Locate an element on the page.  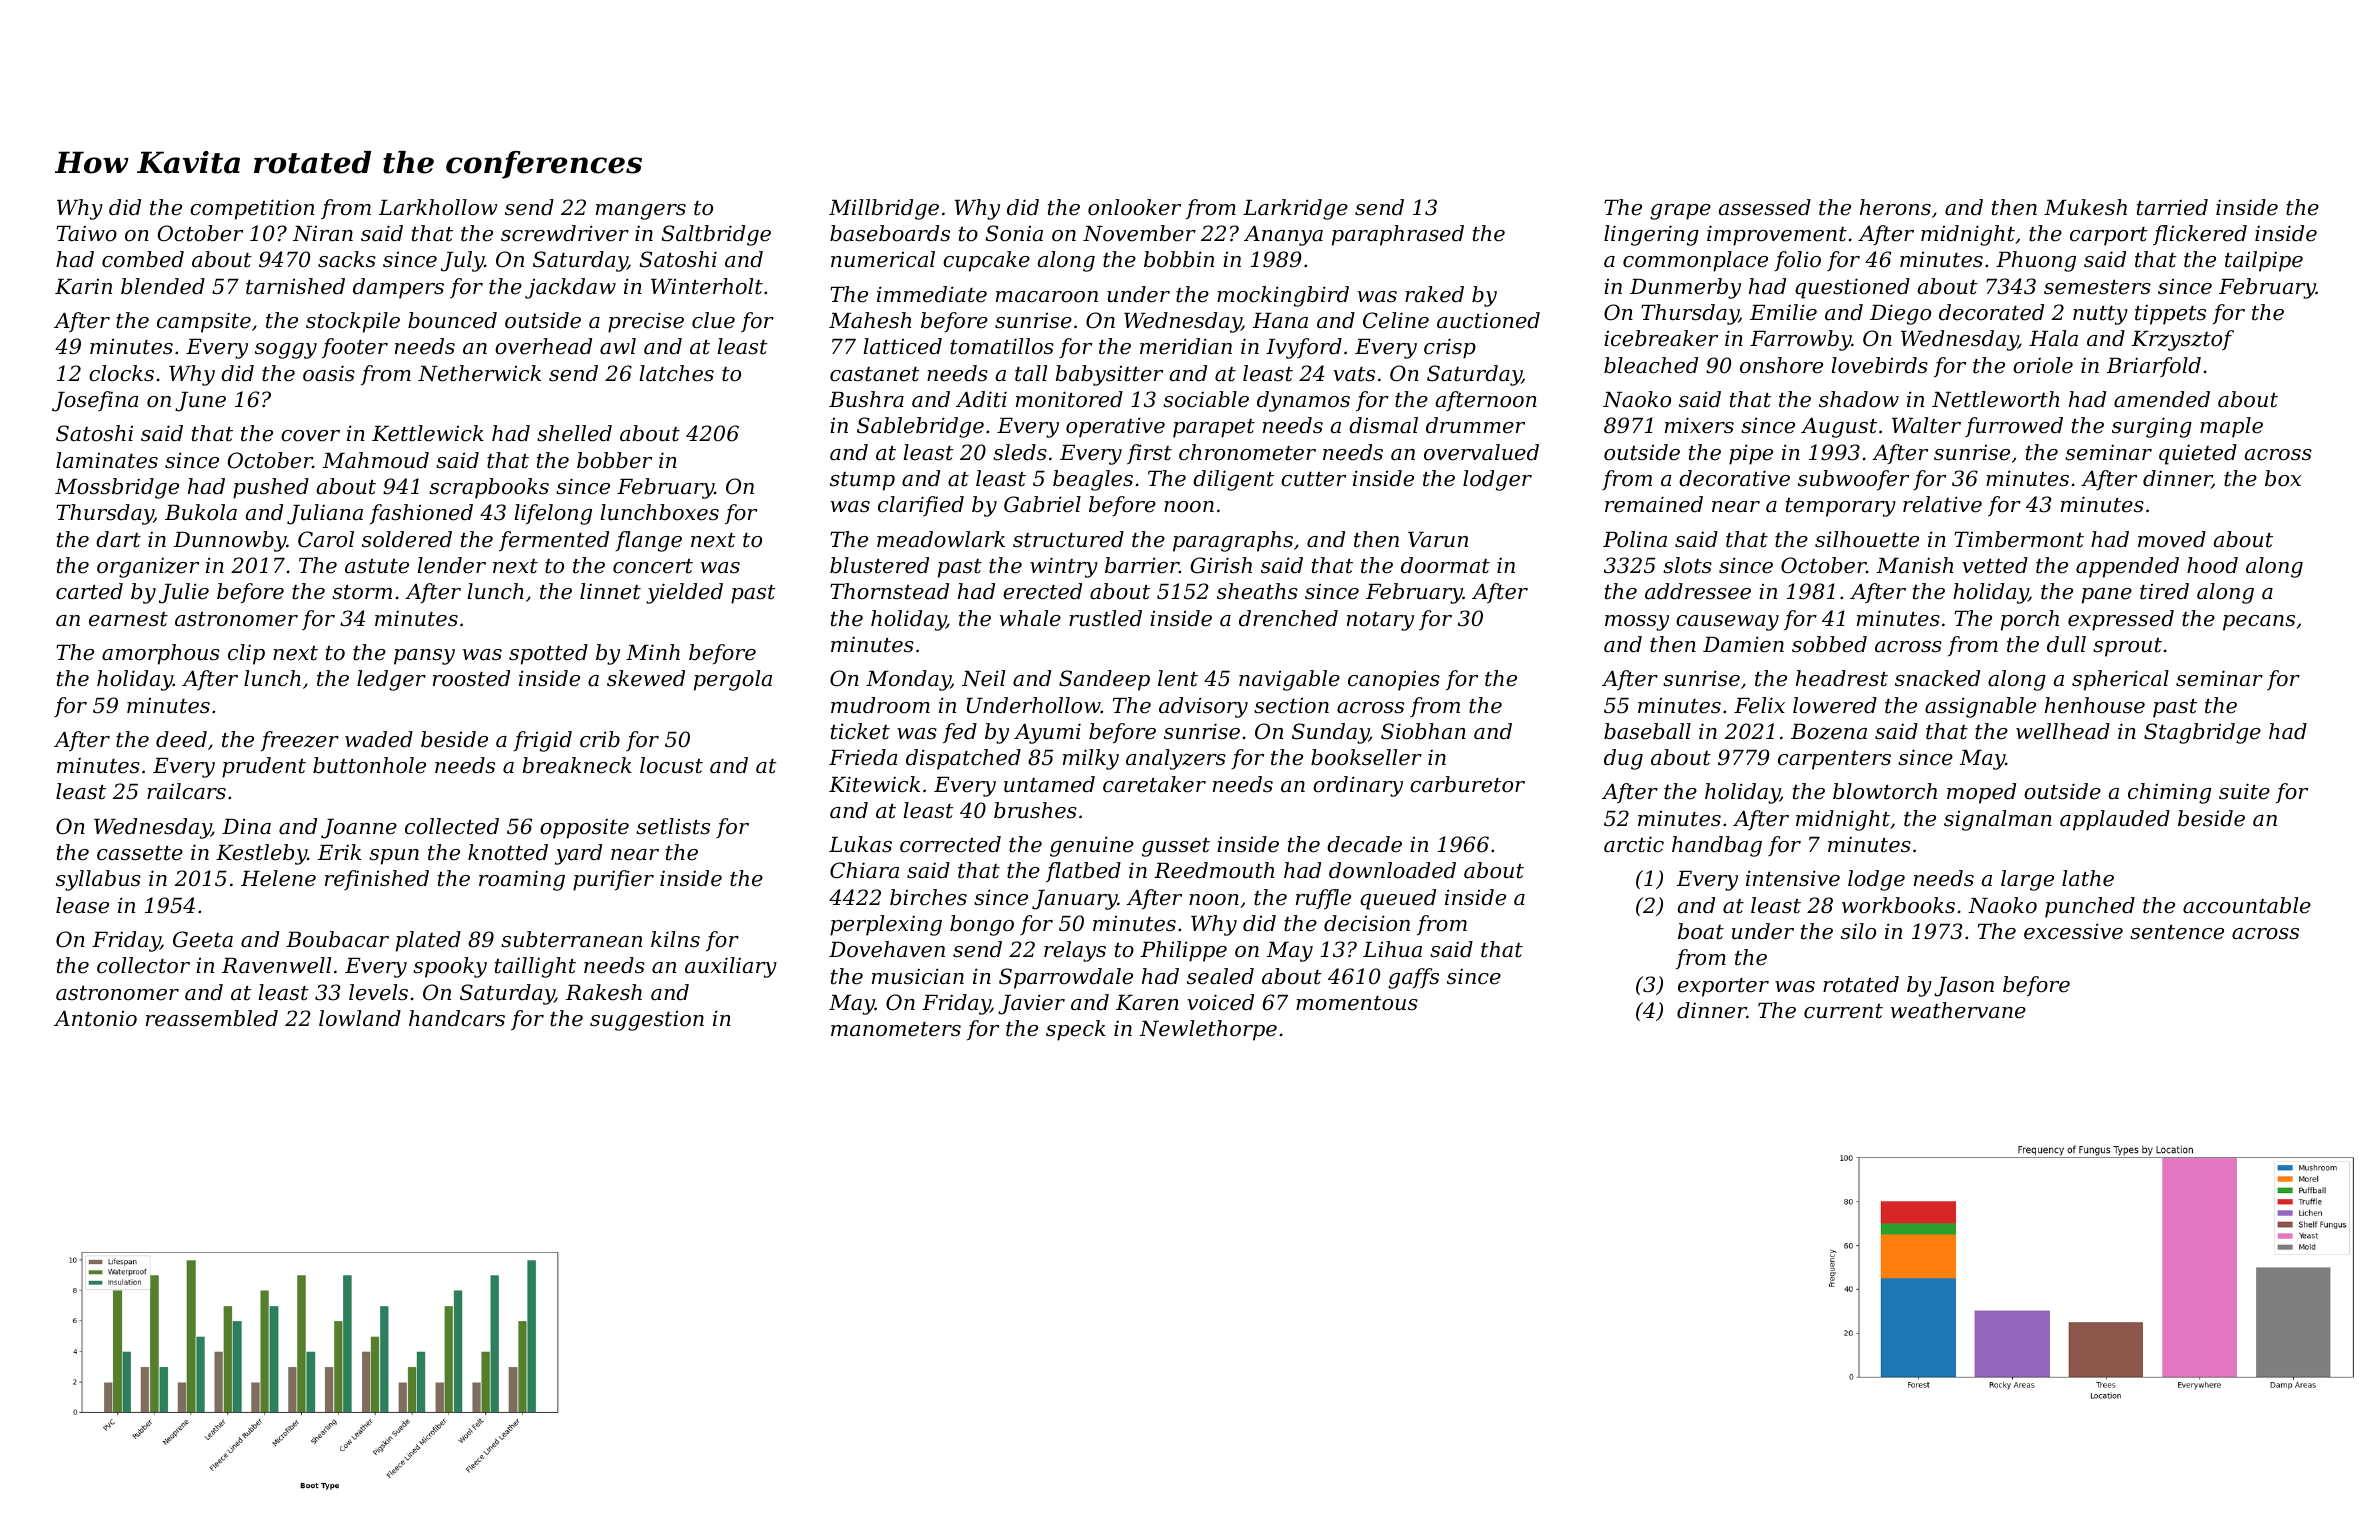
amorphous is located at coordinates (161, 654).
